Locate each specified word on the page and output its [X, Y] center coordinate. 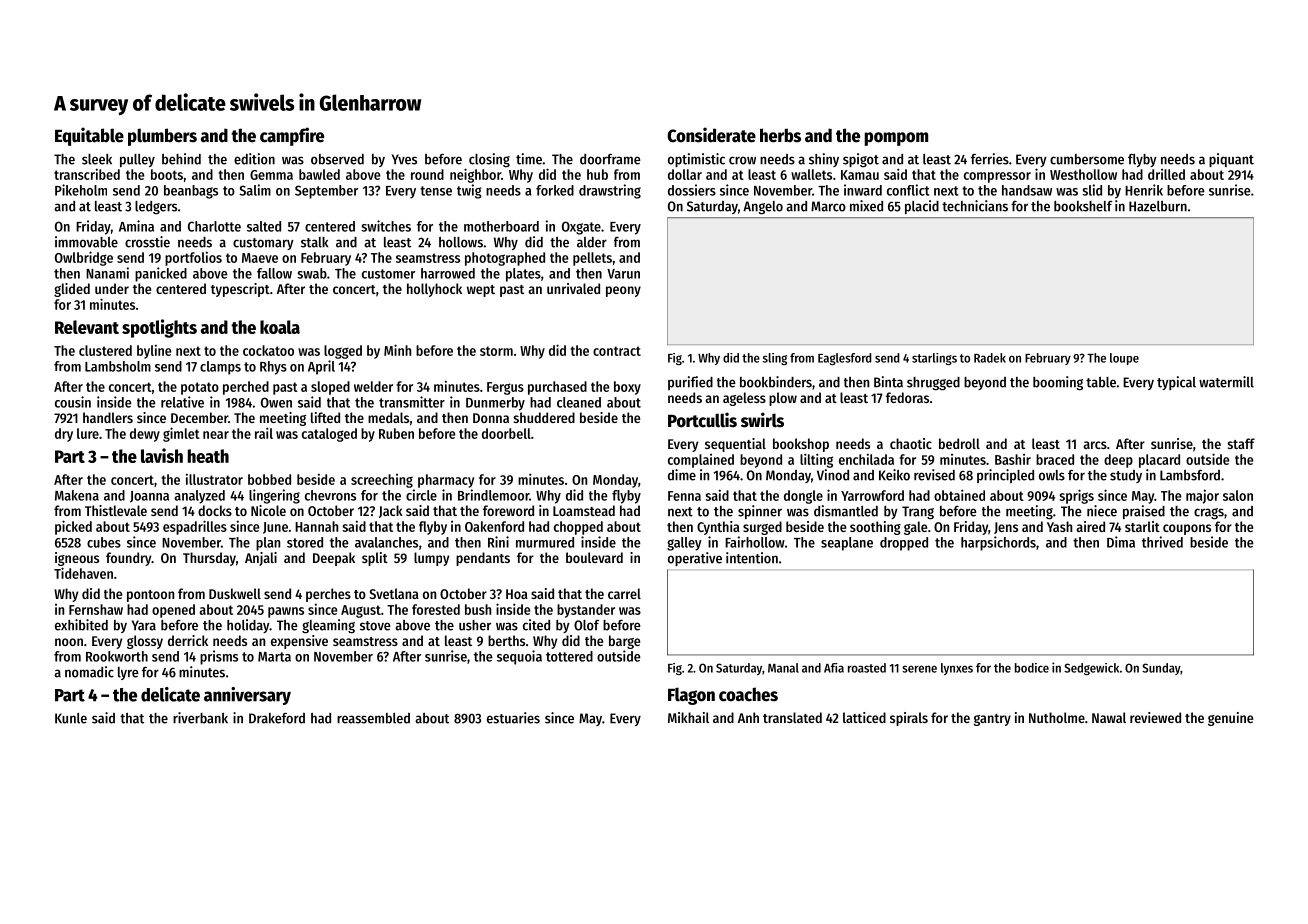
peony [623, 291]
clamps [220, 368]
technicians [975, 206]
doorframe [610, 159]
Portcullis [702, 420]
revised [934, 475]
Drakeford [277, 718]
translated [792, 717]
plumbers [162, 137]
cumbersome [1087, 159]
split [375, 559]
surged [762, 528]
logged [343, 352]
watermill [1226, 382]
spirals [909, 719]
